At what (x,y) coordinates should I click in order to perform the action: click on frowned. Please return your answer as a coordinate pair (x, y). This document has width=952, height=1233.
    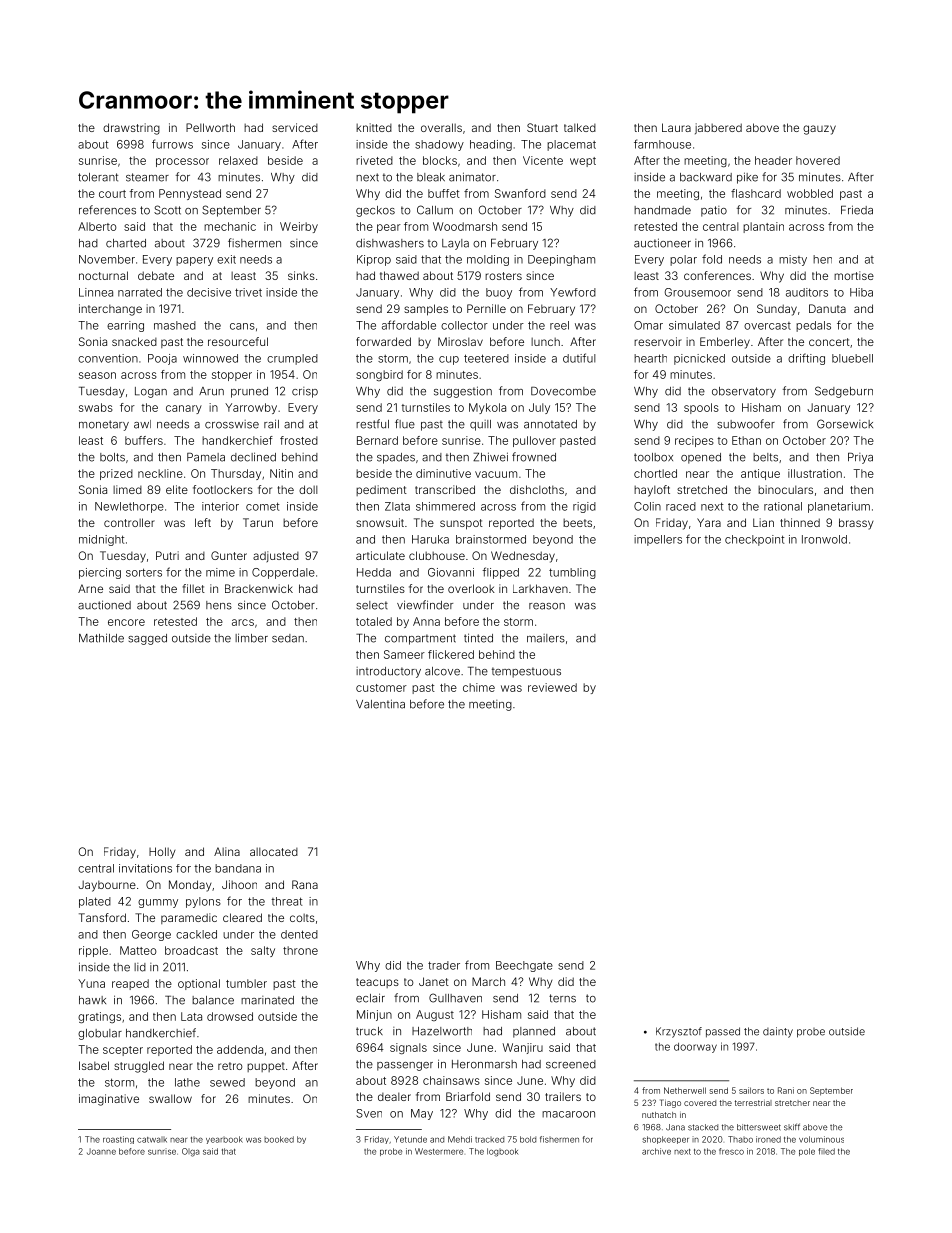
    Looking at the image, I should click on (534, 457).
